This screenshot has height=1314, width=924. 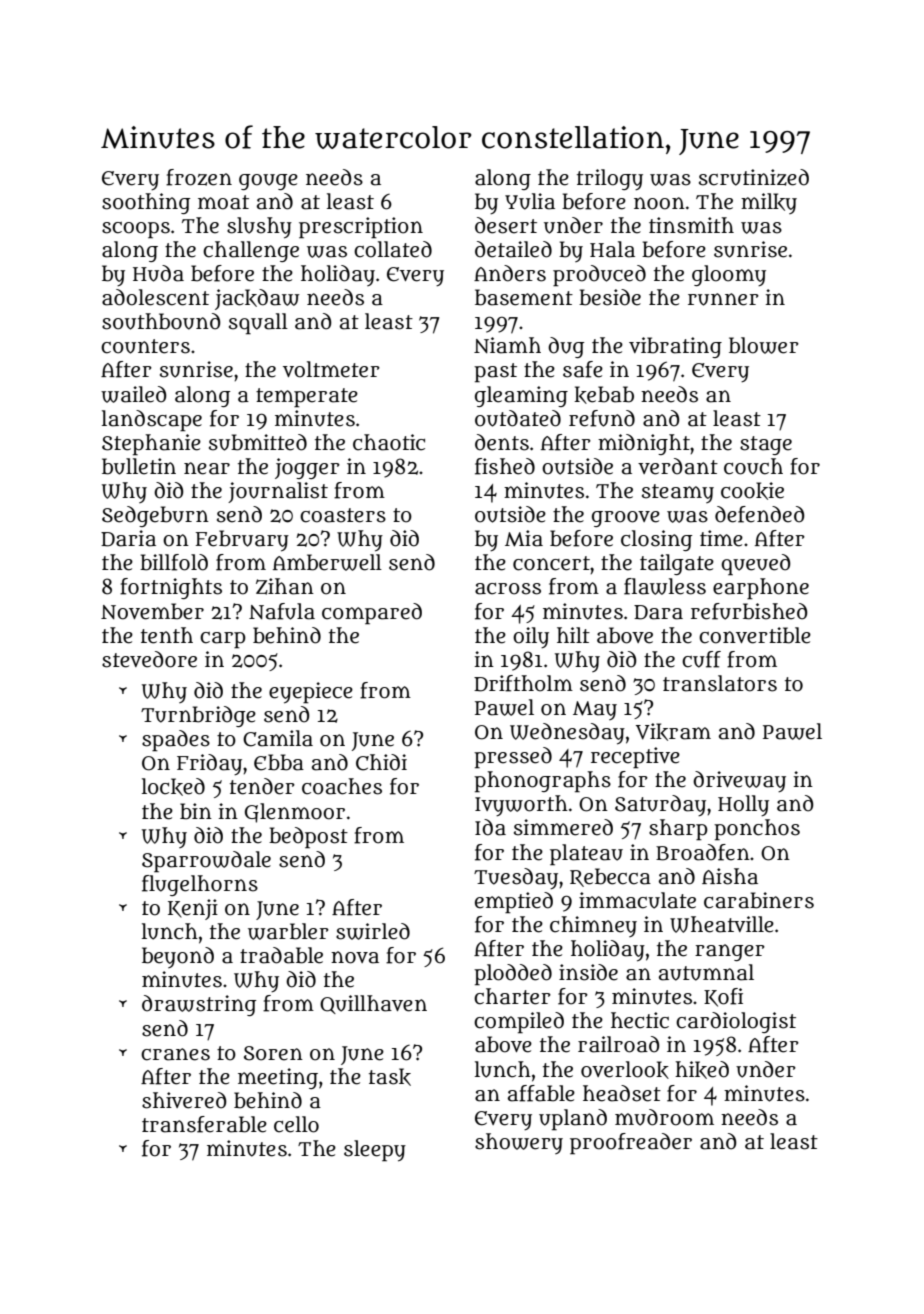 I want to click on compared, so click(x=372, y=614).
